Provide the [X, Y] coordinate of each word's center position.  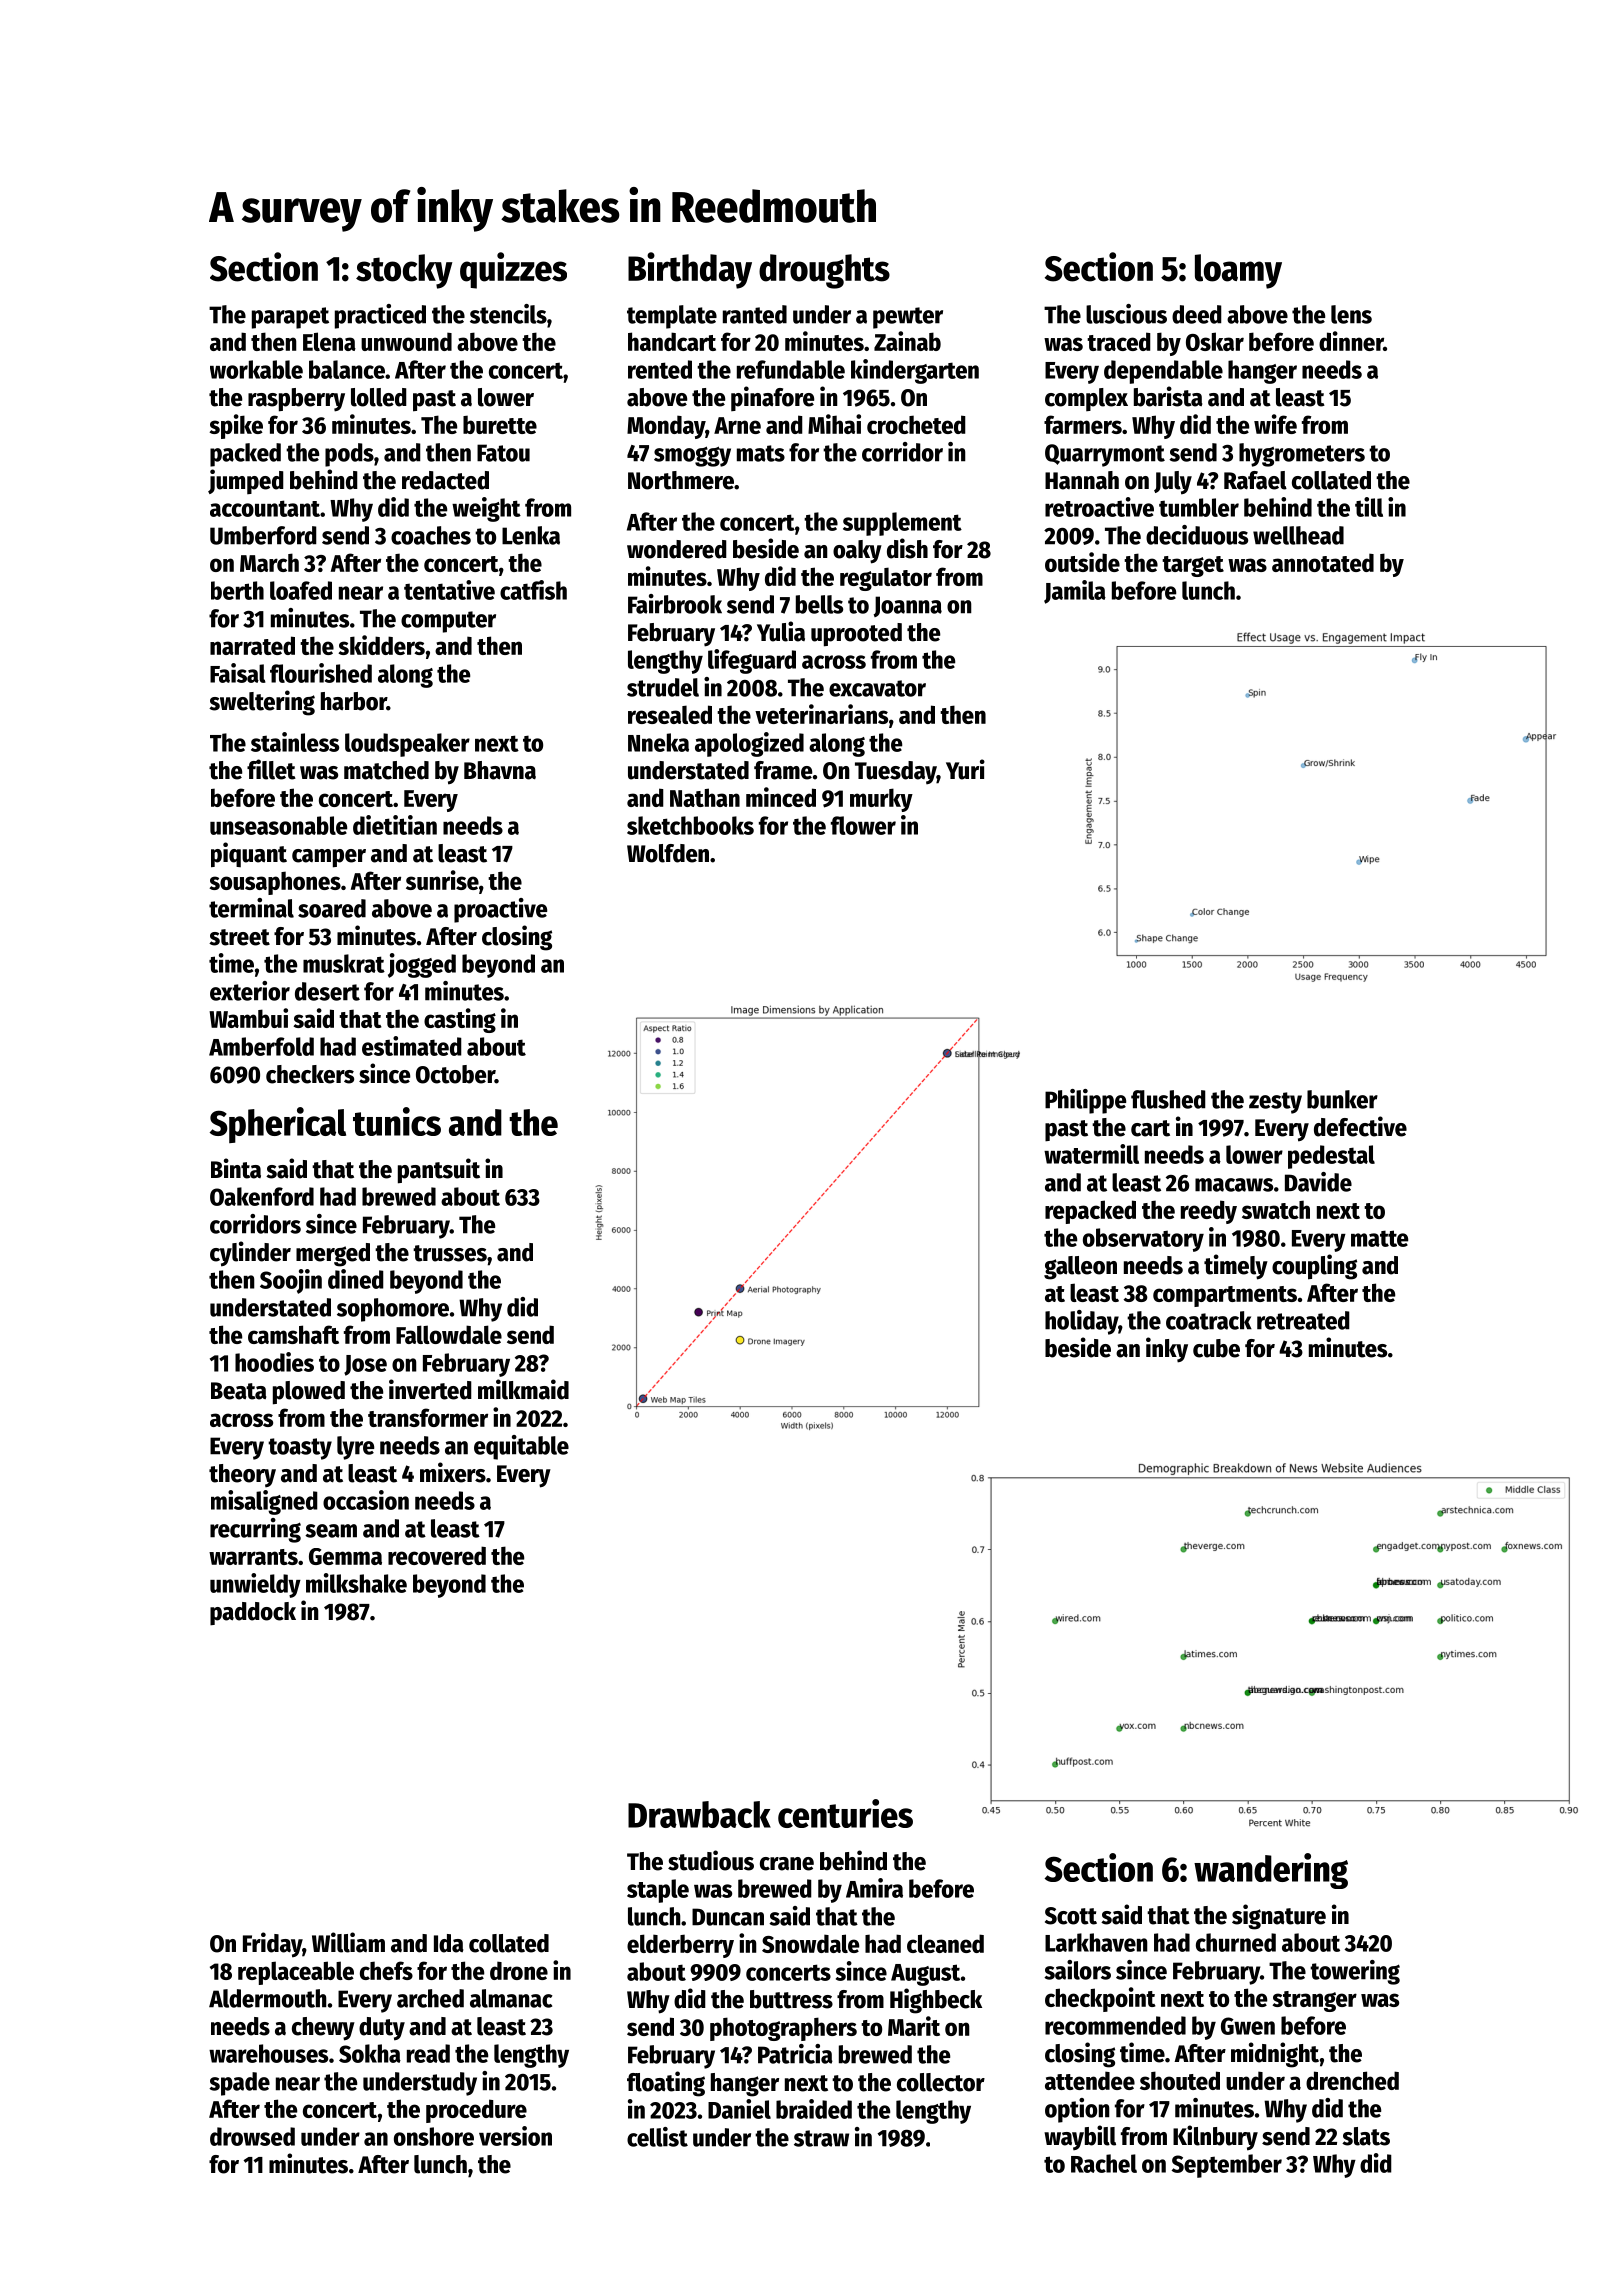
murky [881, 800]
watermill [1091, 1154]
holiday [1081, 1322]
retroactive [1099, 507]
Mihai [834, 424]
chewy [323, 2029]
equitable [521, 1447]
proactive [500, 910]
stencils [508, 314]
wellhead [1298, 535]
